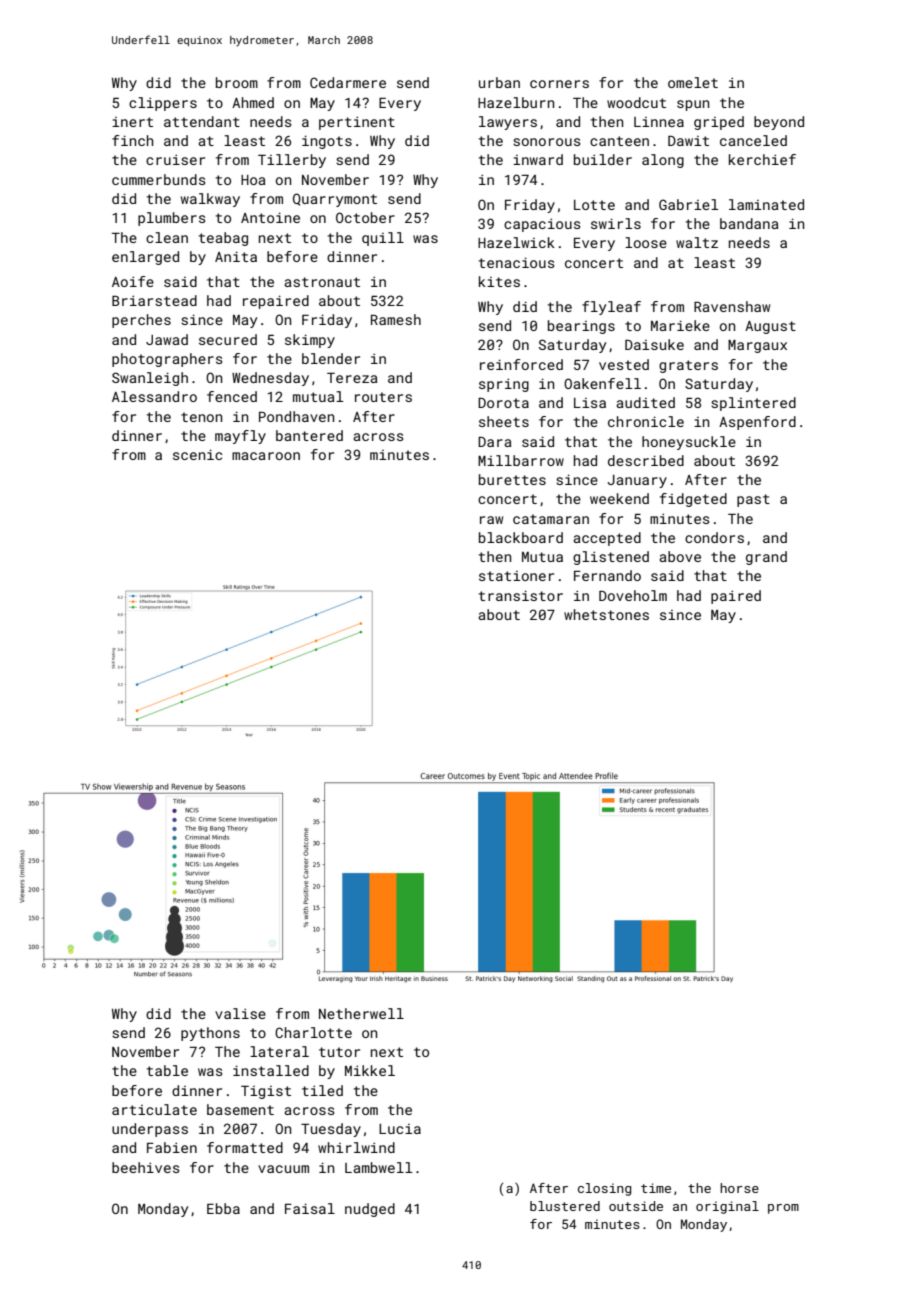 The width and height of the document is (924, 1308). Describe the element at coordinates (521, 595) in the document. I see `transistor` at that location.
